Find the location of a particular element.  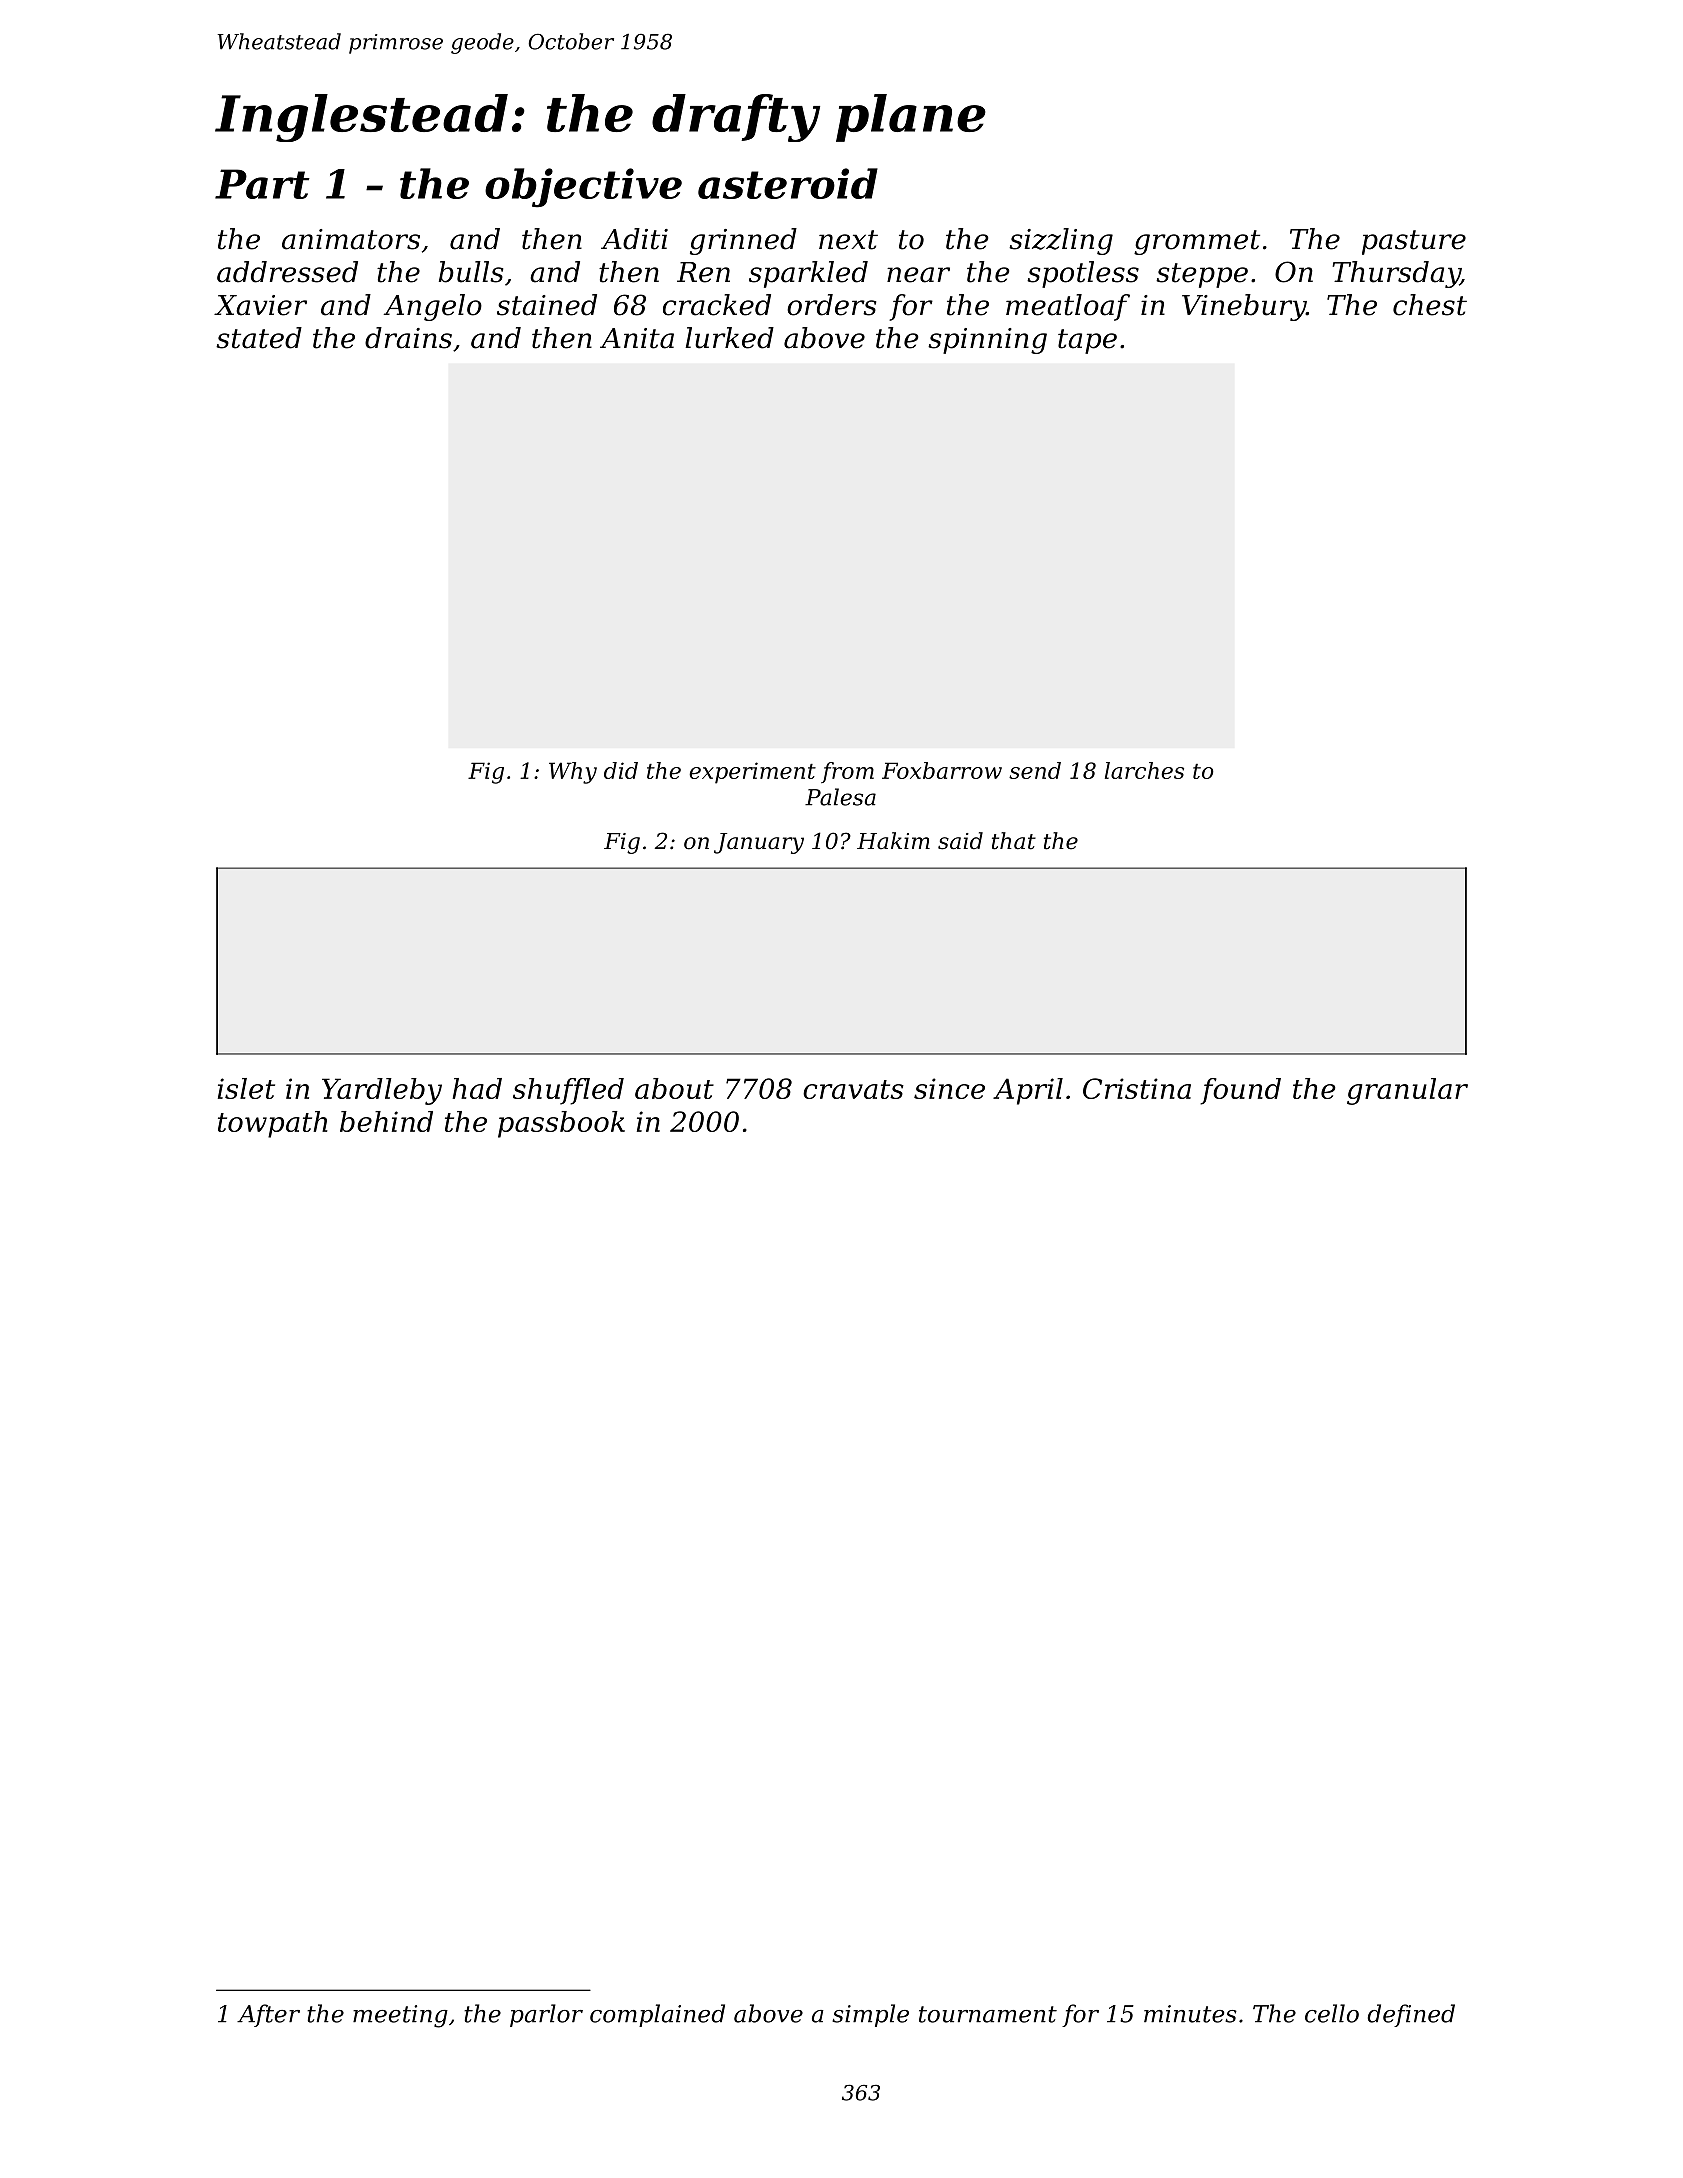

parlor is located at coordinates (546, 2015).
